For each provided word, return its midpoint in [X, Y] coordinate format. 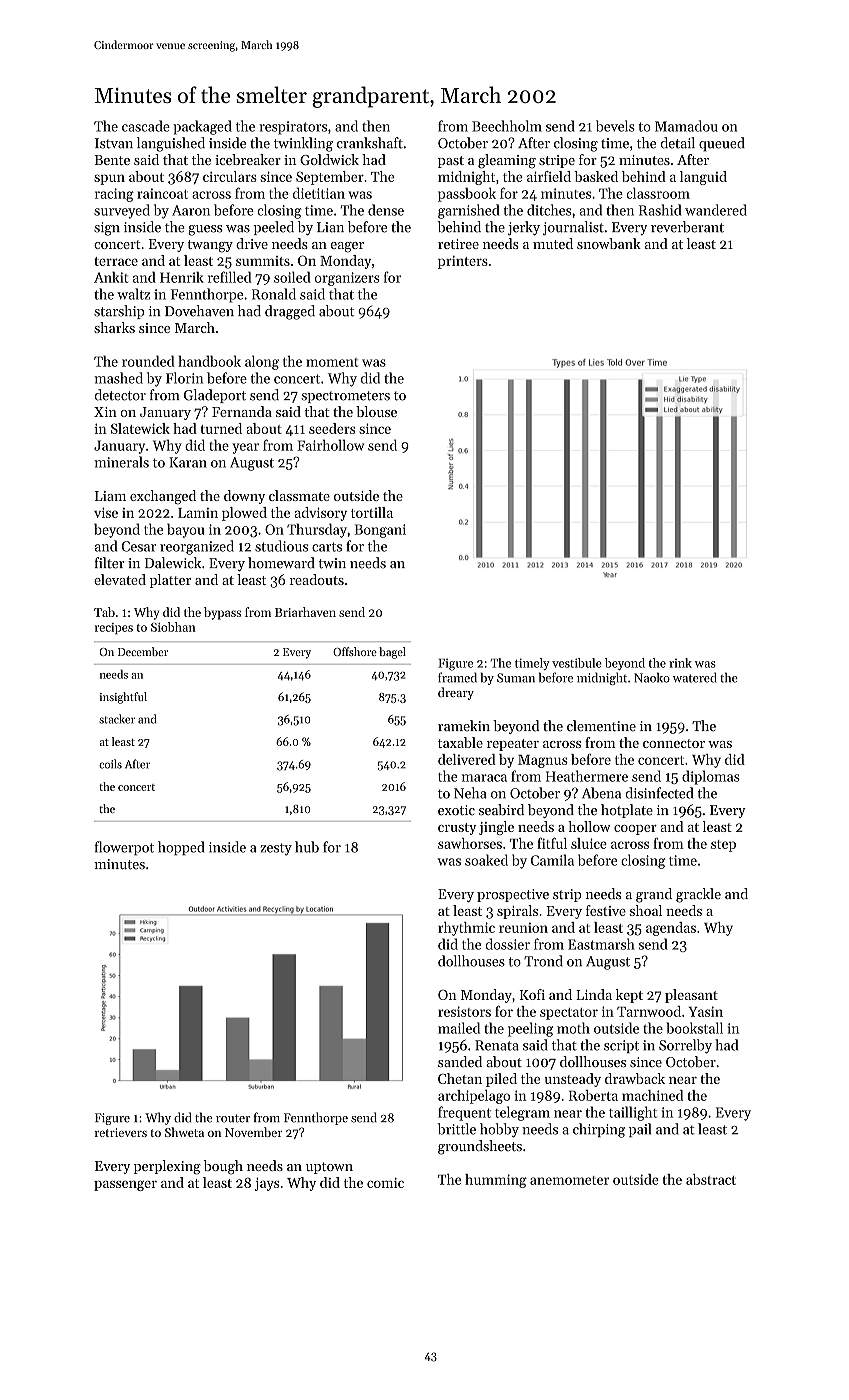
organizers [347, 279]
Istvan [114, 143]
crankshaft [370, 143]
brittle [457, 1129]
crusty [457, 829]
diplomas [711, 777]
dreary [456, 693]
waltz [133, 294]
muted [553, 243]
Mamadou [686, 126]
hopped [181, 848]
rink [680, 663]
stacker [117, 719]
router [233, 1118]
